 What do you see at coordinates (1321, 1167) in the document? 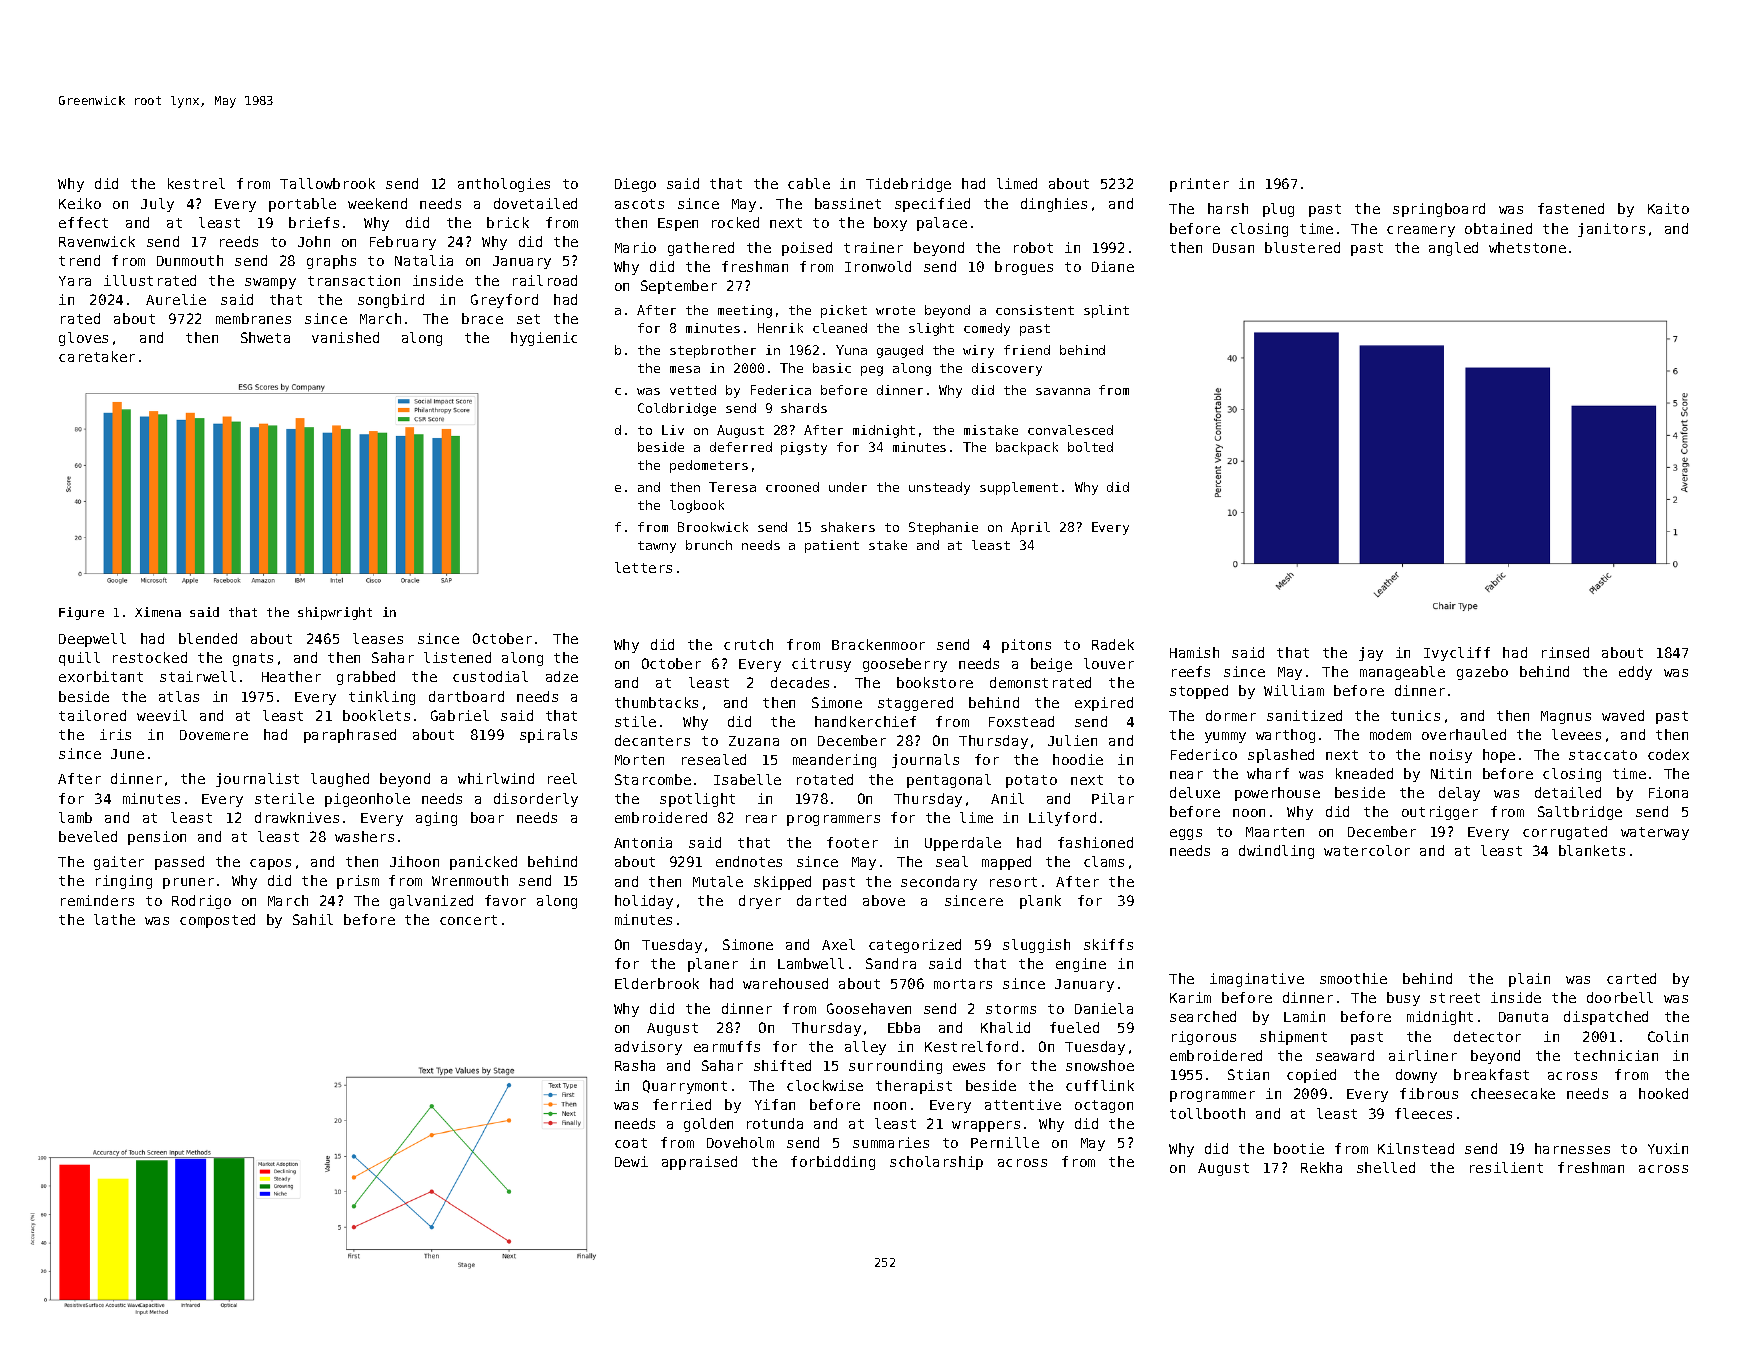
I see `Rekha` at bounding box center [1321, 1167].
